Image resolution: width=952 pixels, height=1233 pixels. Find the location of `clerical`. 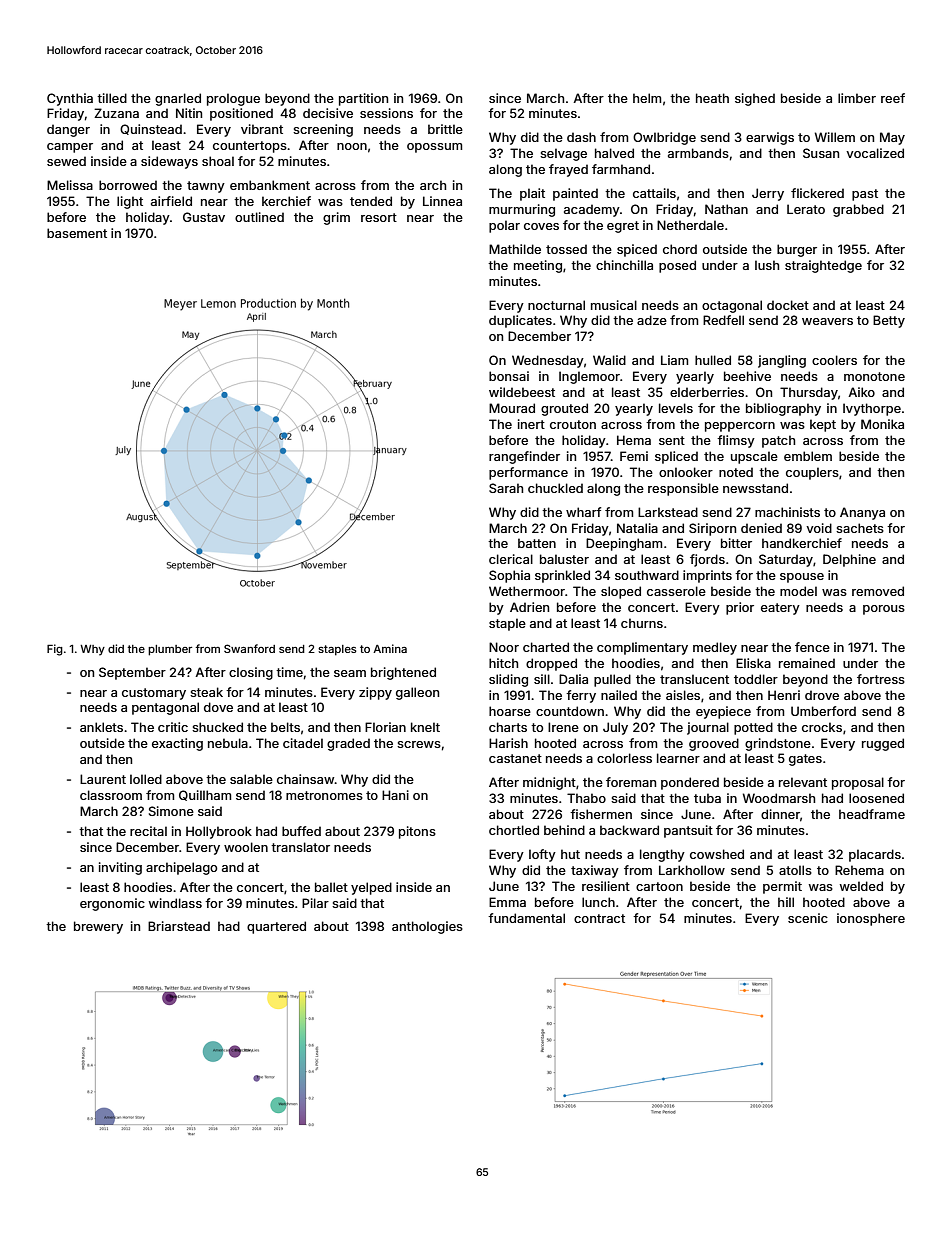

clerical is located at coordinates (511, 559).
